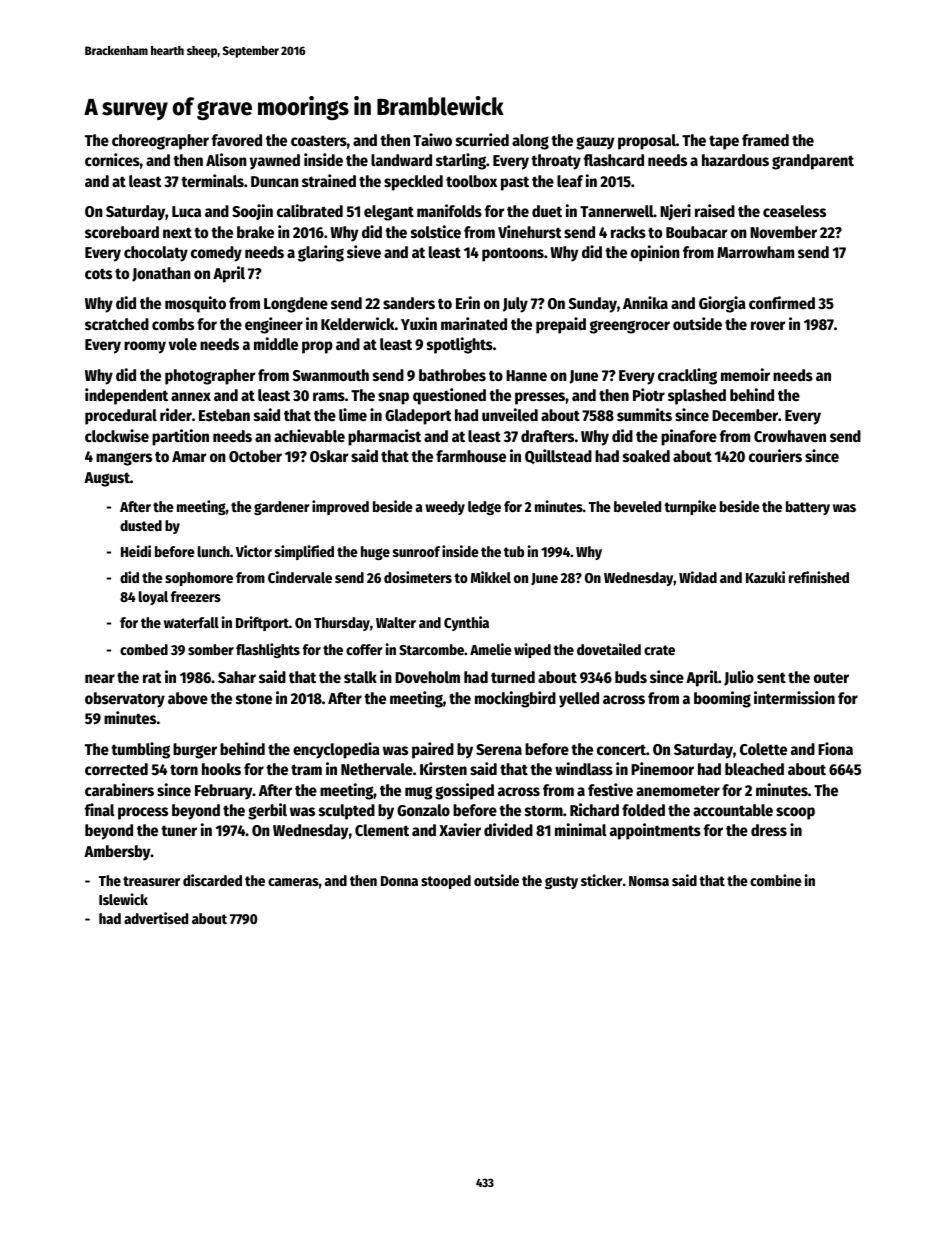 The height and width of the screenshot is (1233, 952). What do you see at coordinates (358, 324) in the screenshot?
I see `Kelderwick` at bounding box center [358, 324].
